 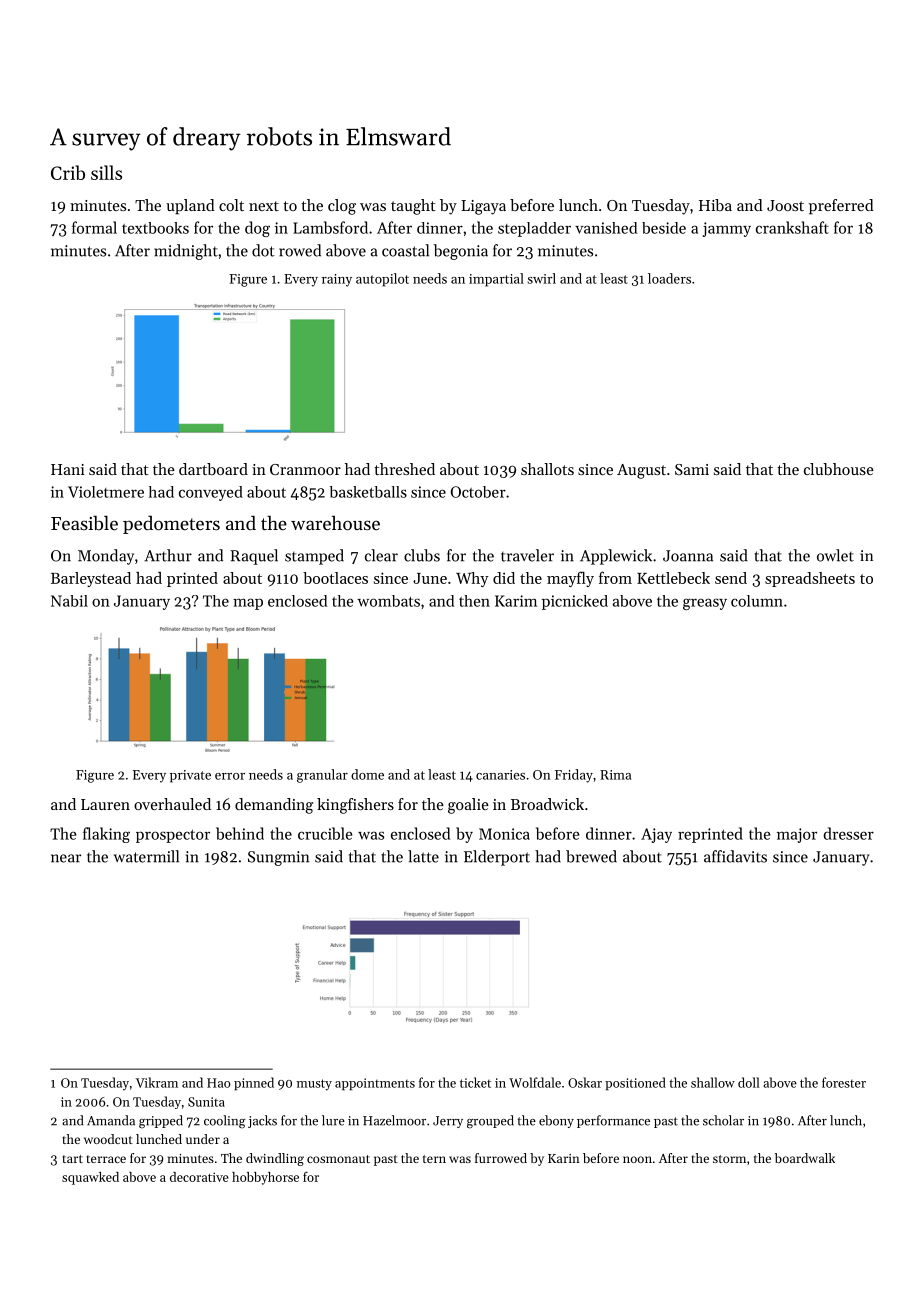 What do you see at coordinates (692, 469) in the document?
I see `Sami` at bounding box center [692, 469].
